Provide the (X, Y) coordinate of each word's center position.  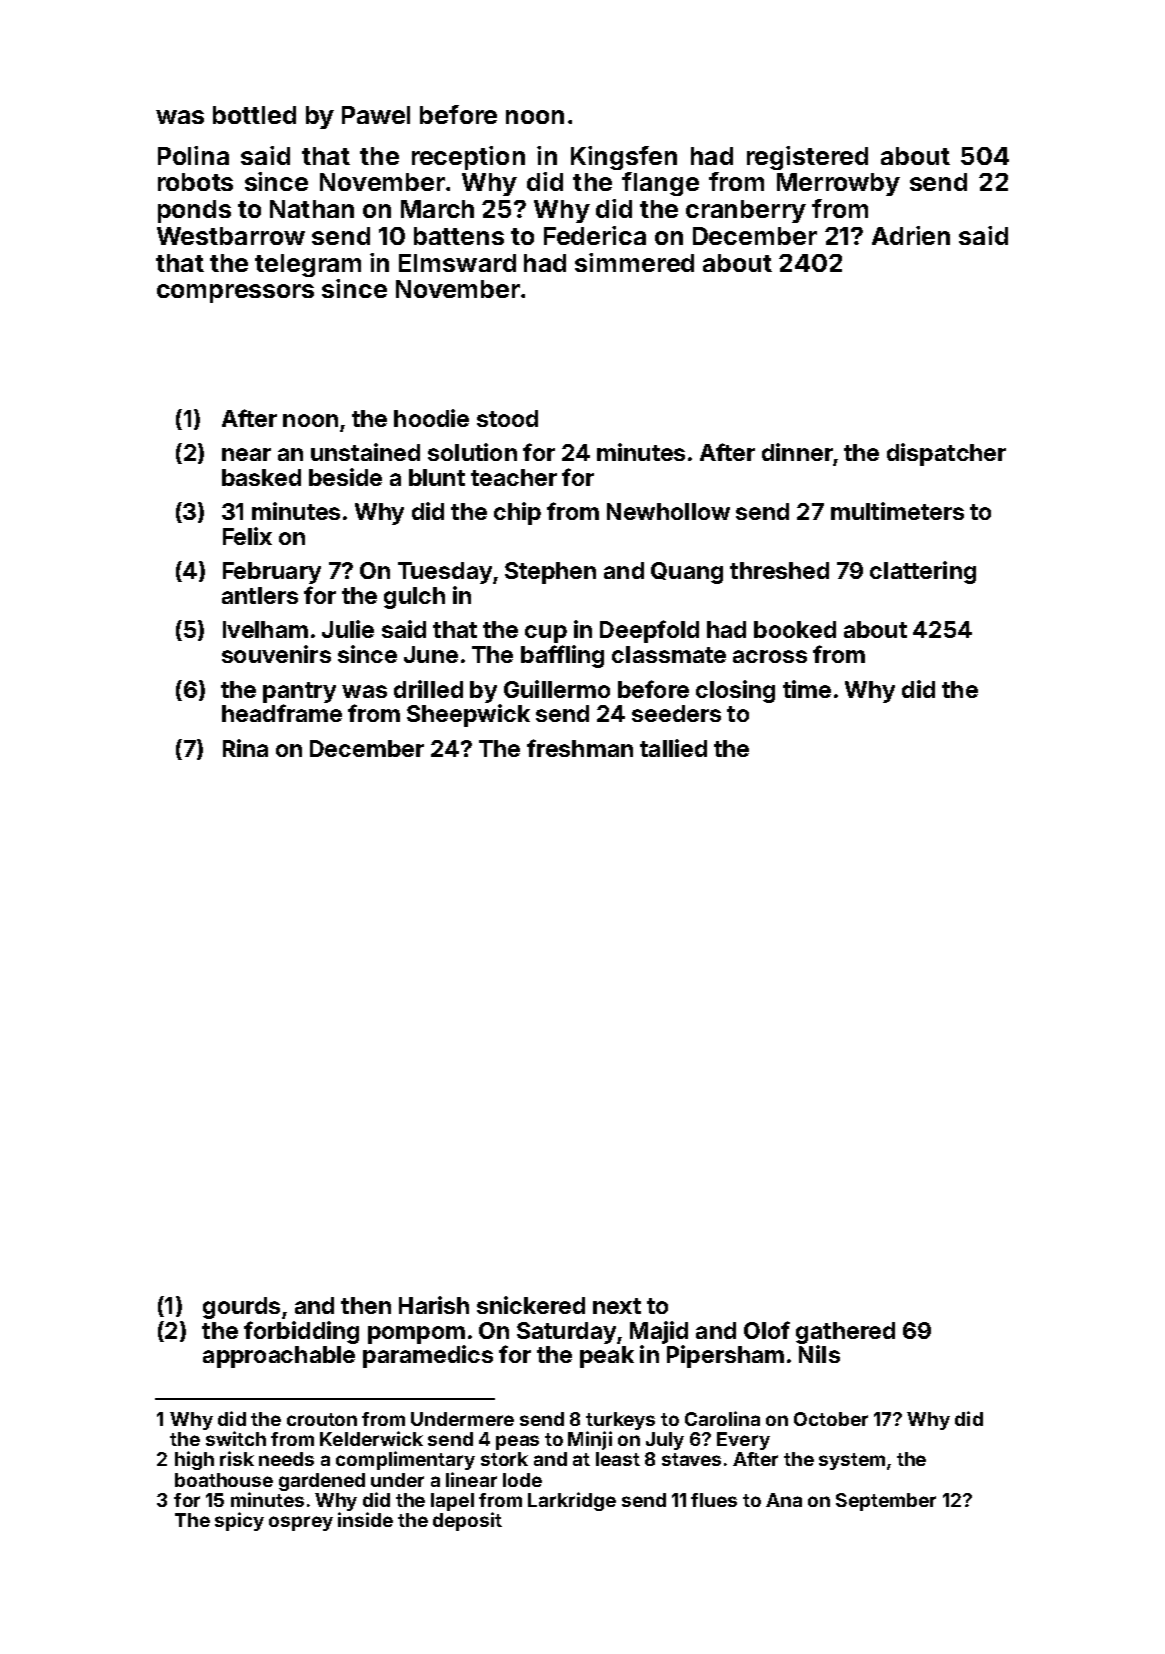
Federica (595, 235)
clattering (923, 572)
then (366, 1305)
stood (507, 418)
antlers (260, 595)
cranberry (746, 211)
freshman (580, 748)
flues (714, 1500)
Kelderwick (371, 1438)
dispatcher (946, 454)
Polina (193, 155)
